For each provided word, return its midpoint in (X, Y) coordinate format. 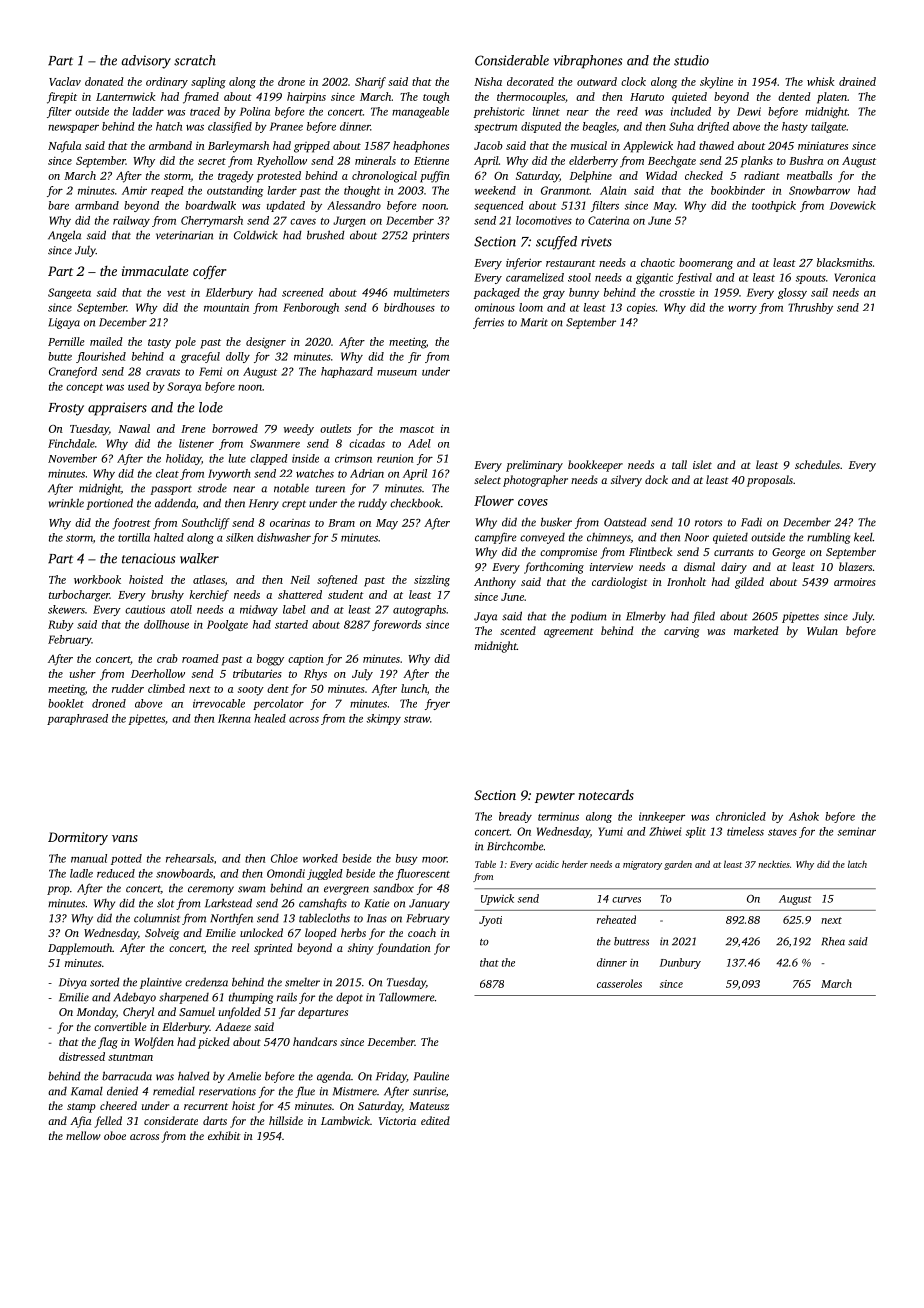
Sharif (370, 83)
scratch (195, 60)
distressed (82, 1056)
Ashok (804, 816)
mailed (106, 341)
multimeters (421, 292)
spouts (811, 279)
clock (633, 81)
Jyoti (490, 921)
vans (125, 838)
